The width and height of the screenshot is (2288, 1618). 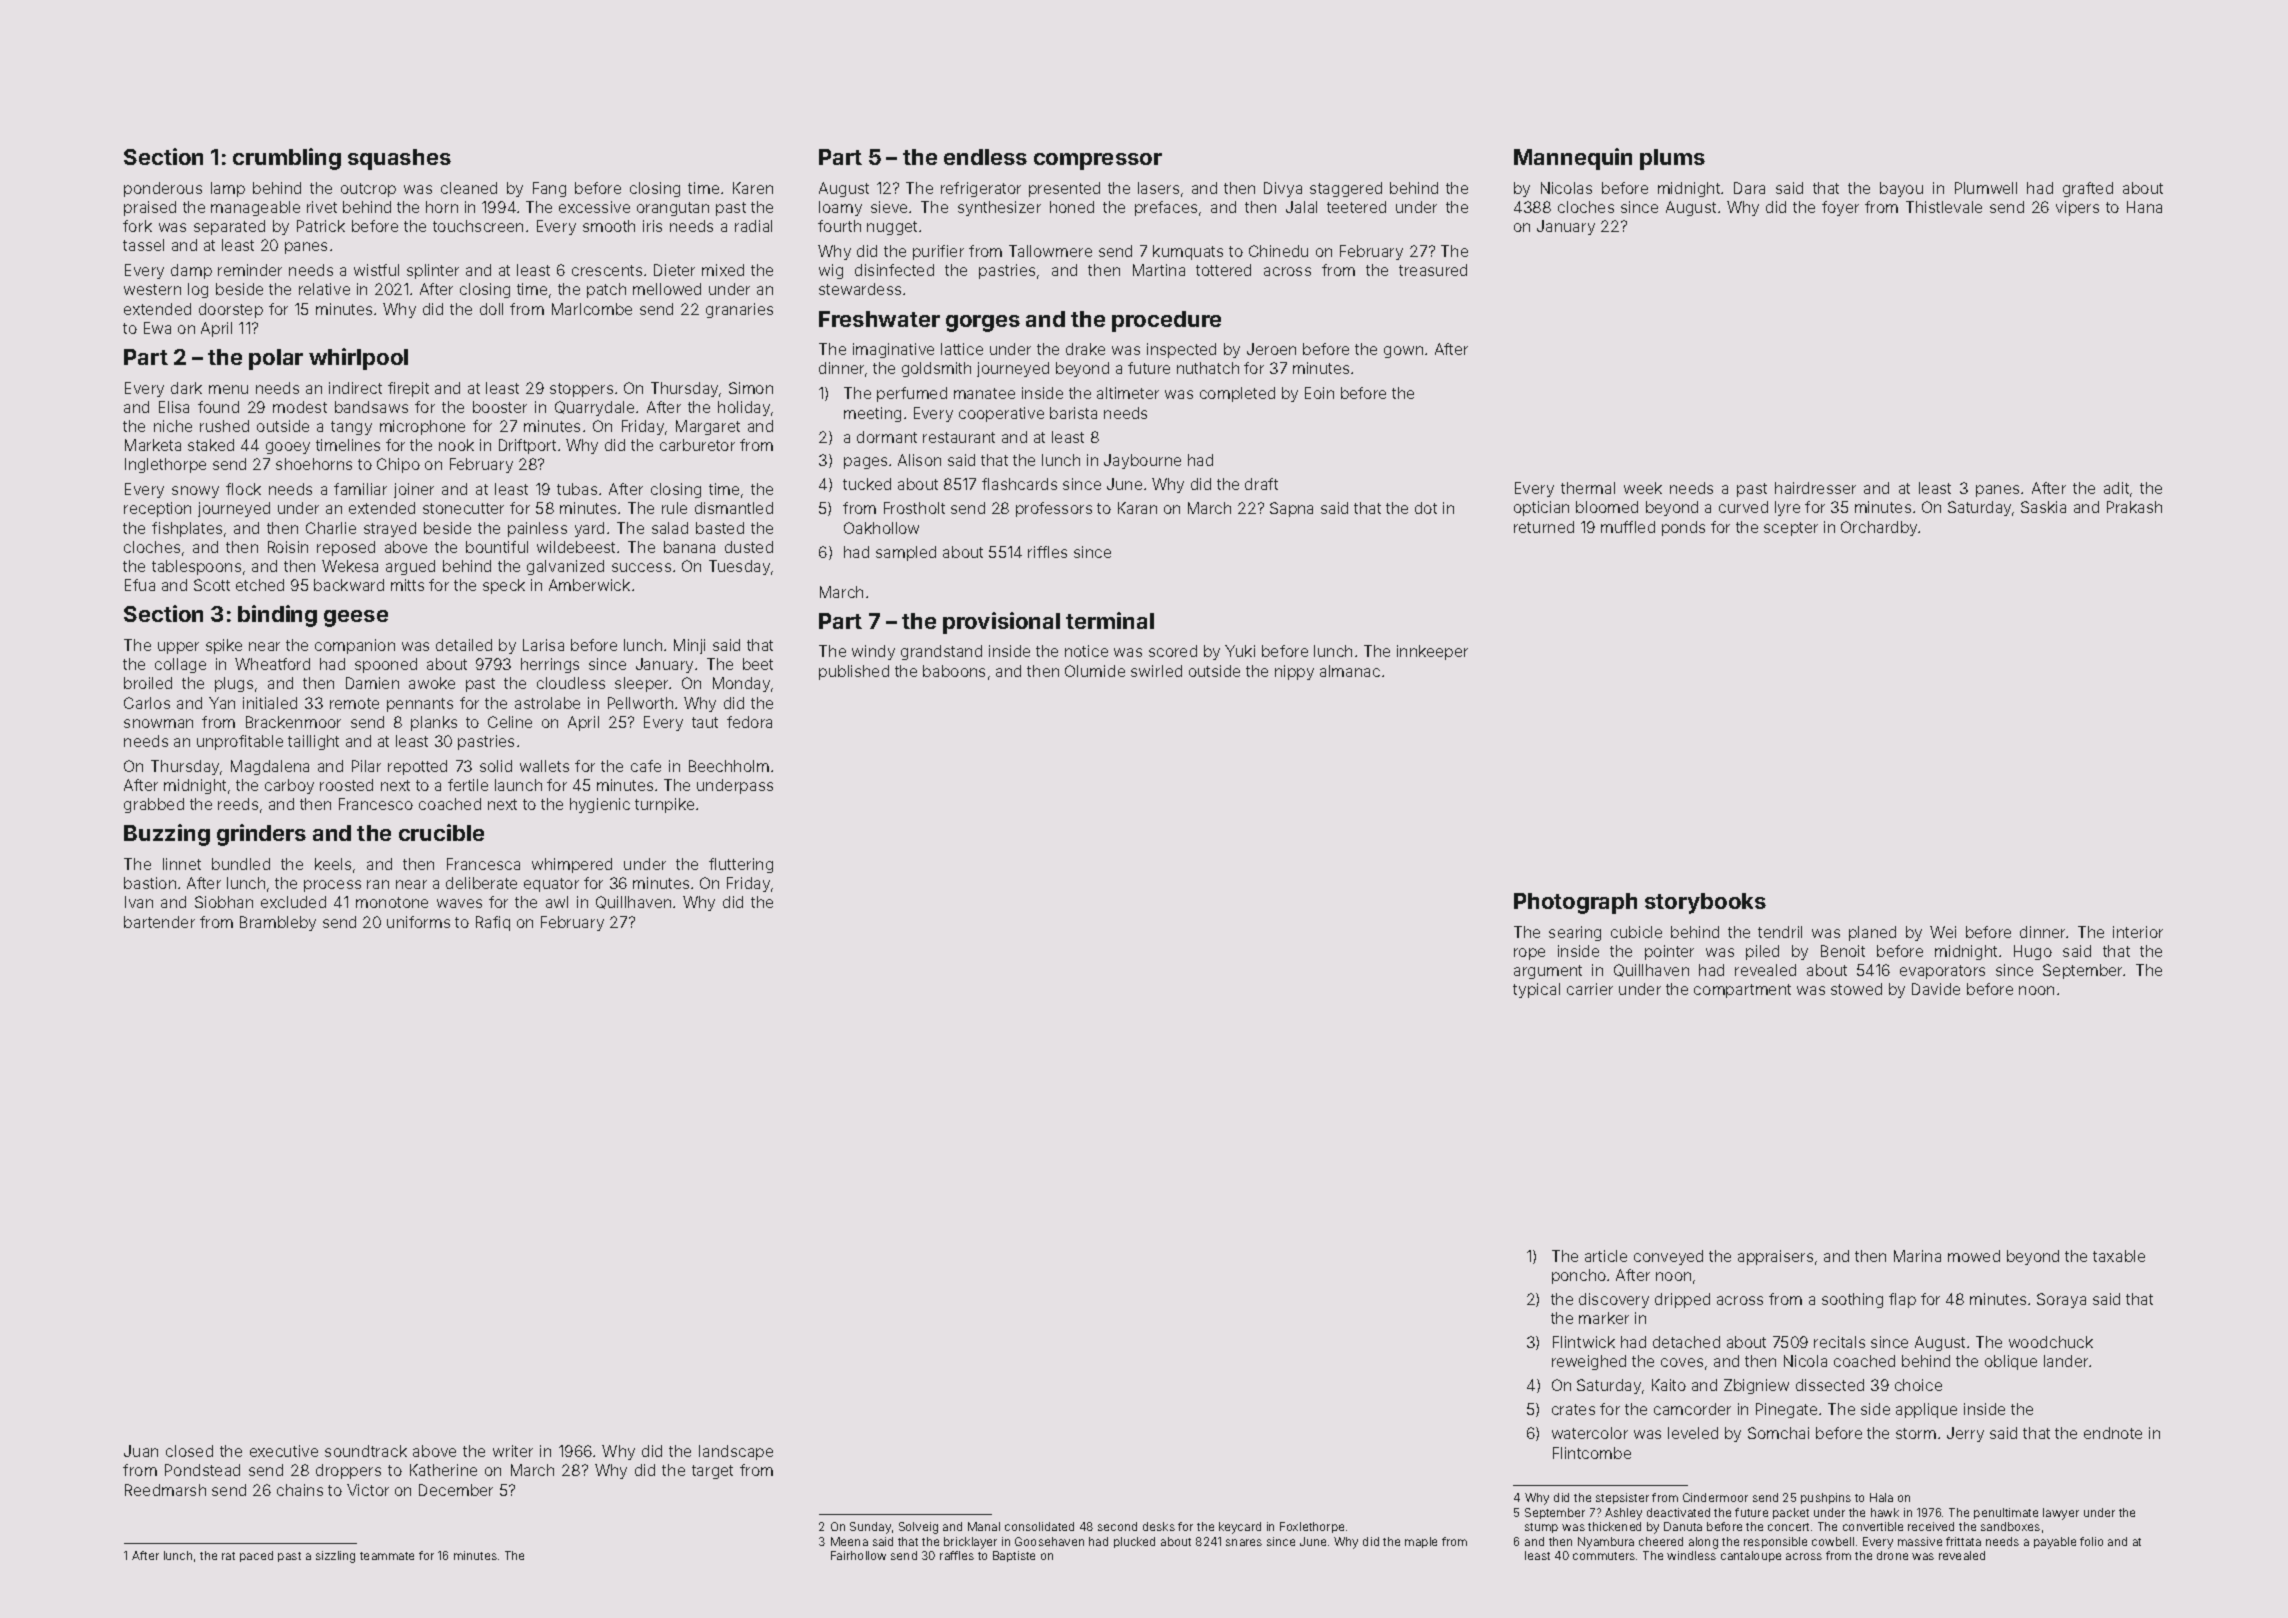 What do you see at coordinates (399, 159) in the screenshot?
I see `squashes` at bounding box center [399, 159].
